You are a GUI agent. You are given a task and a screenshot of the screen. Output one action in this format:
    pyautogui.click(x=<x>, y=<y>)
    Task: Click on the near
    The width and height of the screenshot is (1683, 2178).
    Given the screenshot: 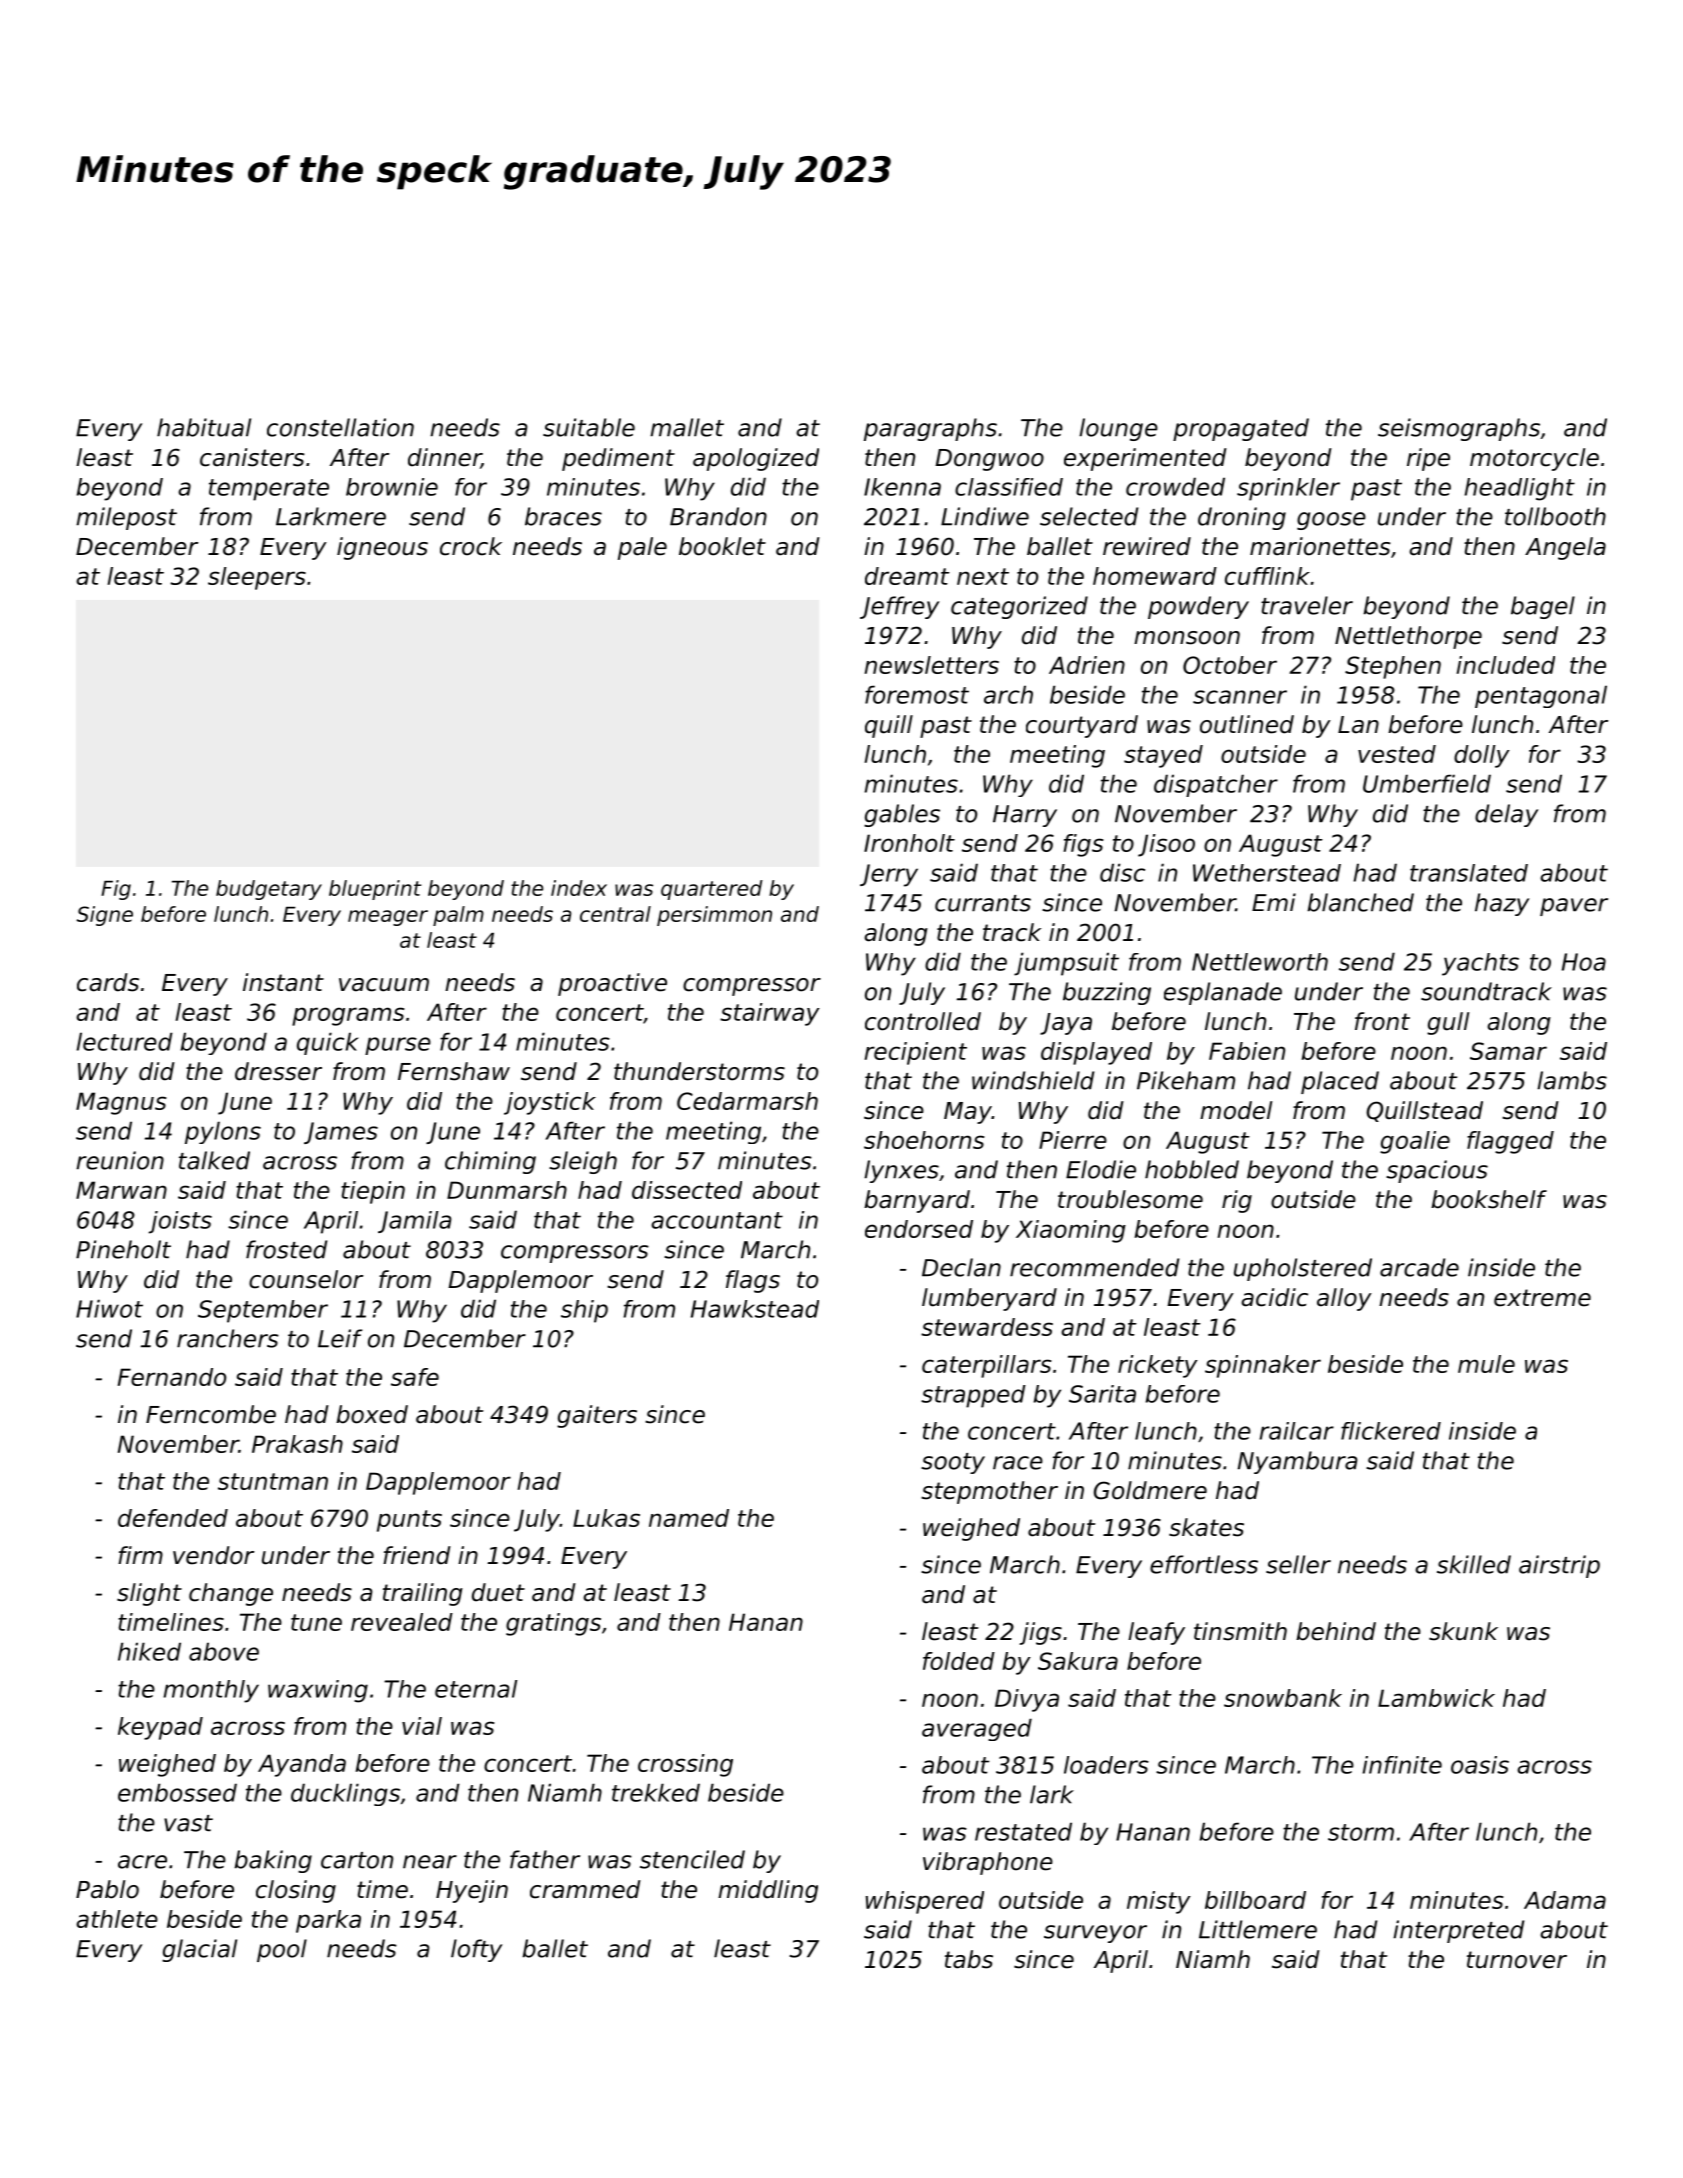 What is the action you would take?
    pyautogui.click(x=430, y=1862)
